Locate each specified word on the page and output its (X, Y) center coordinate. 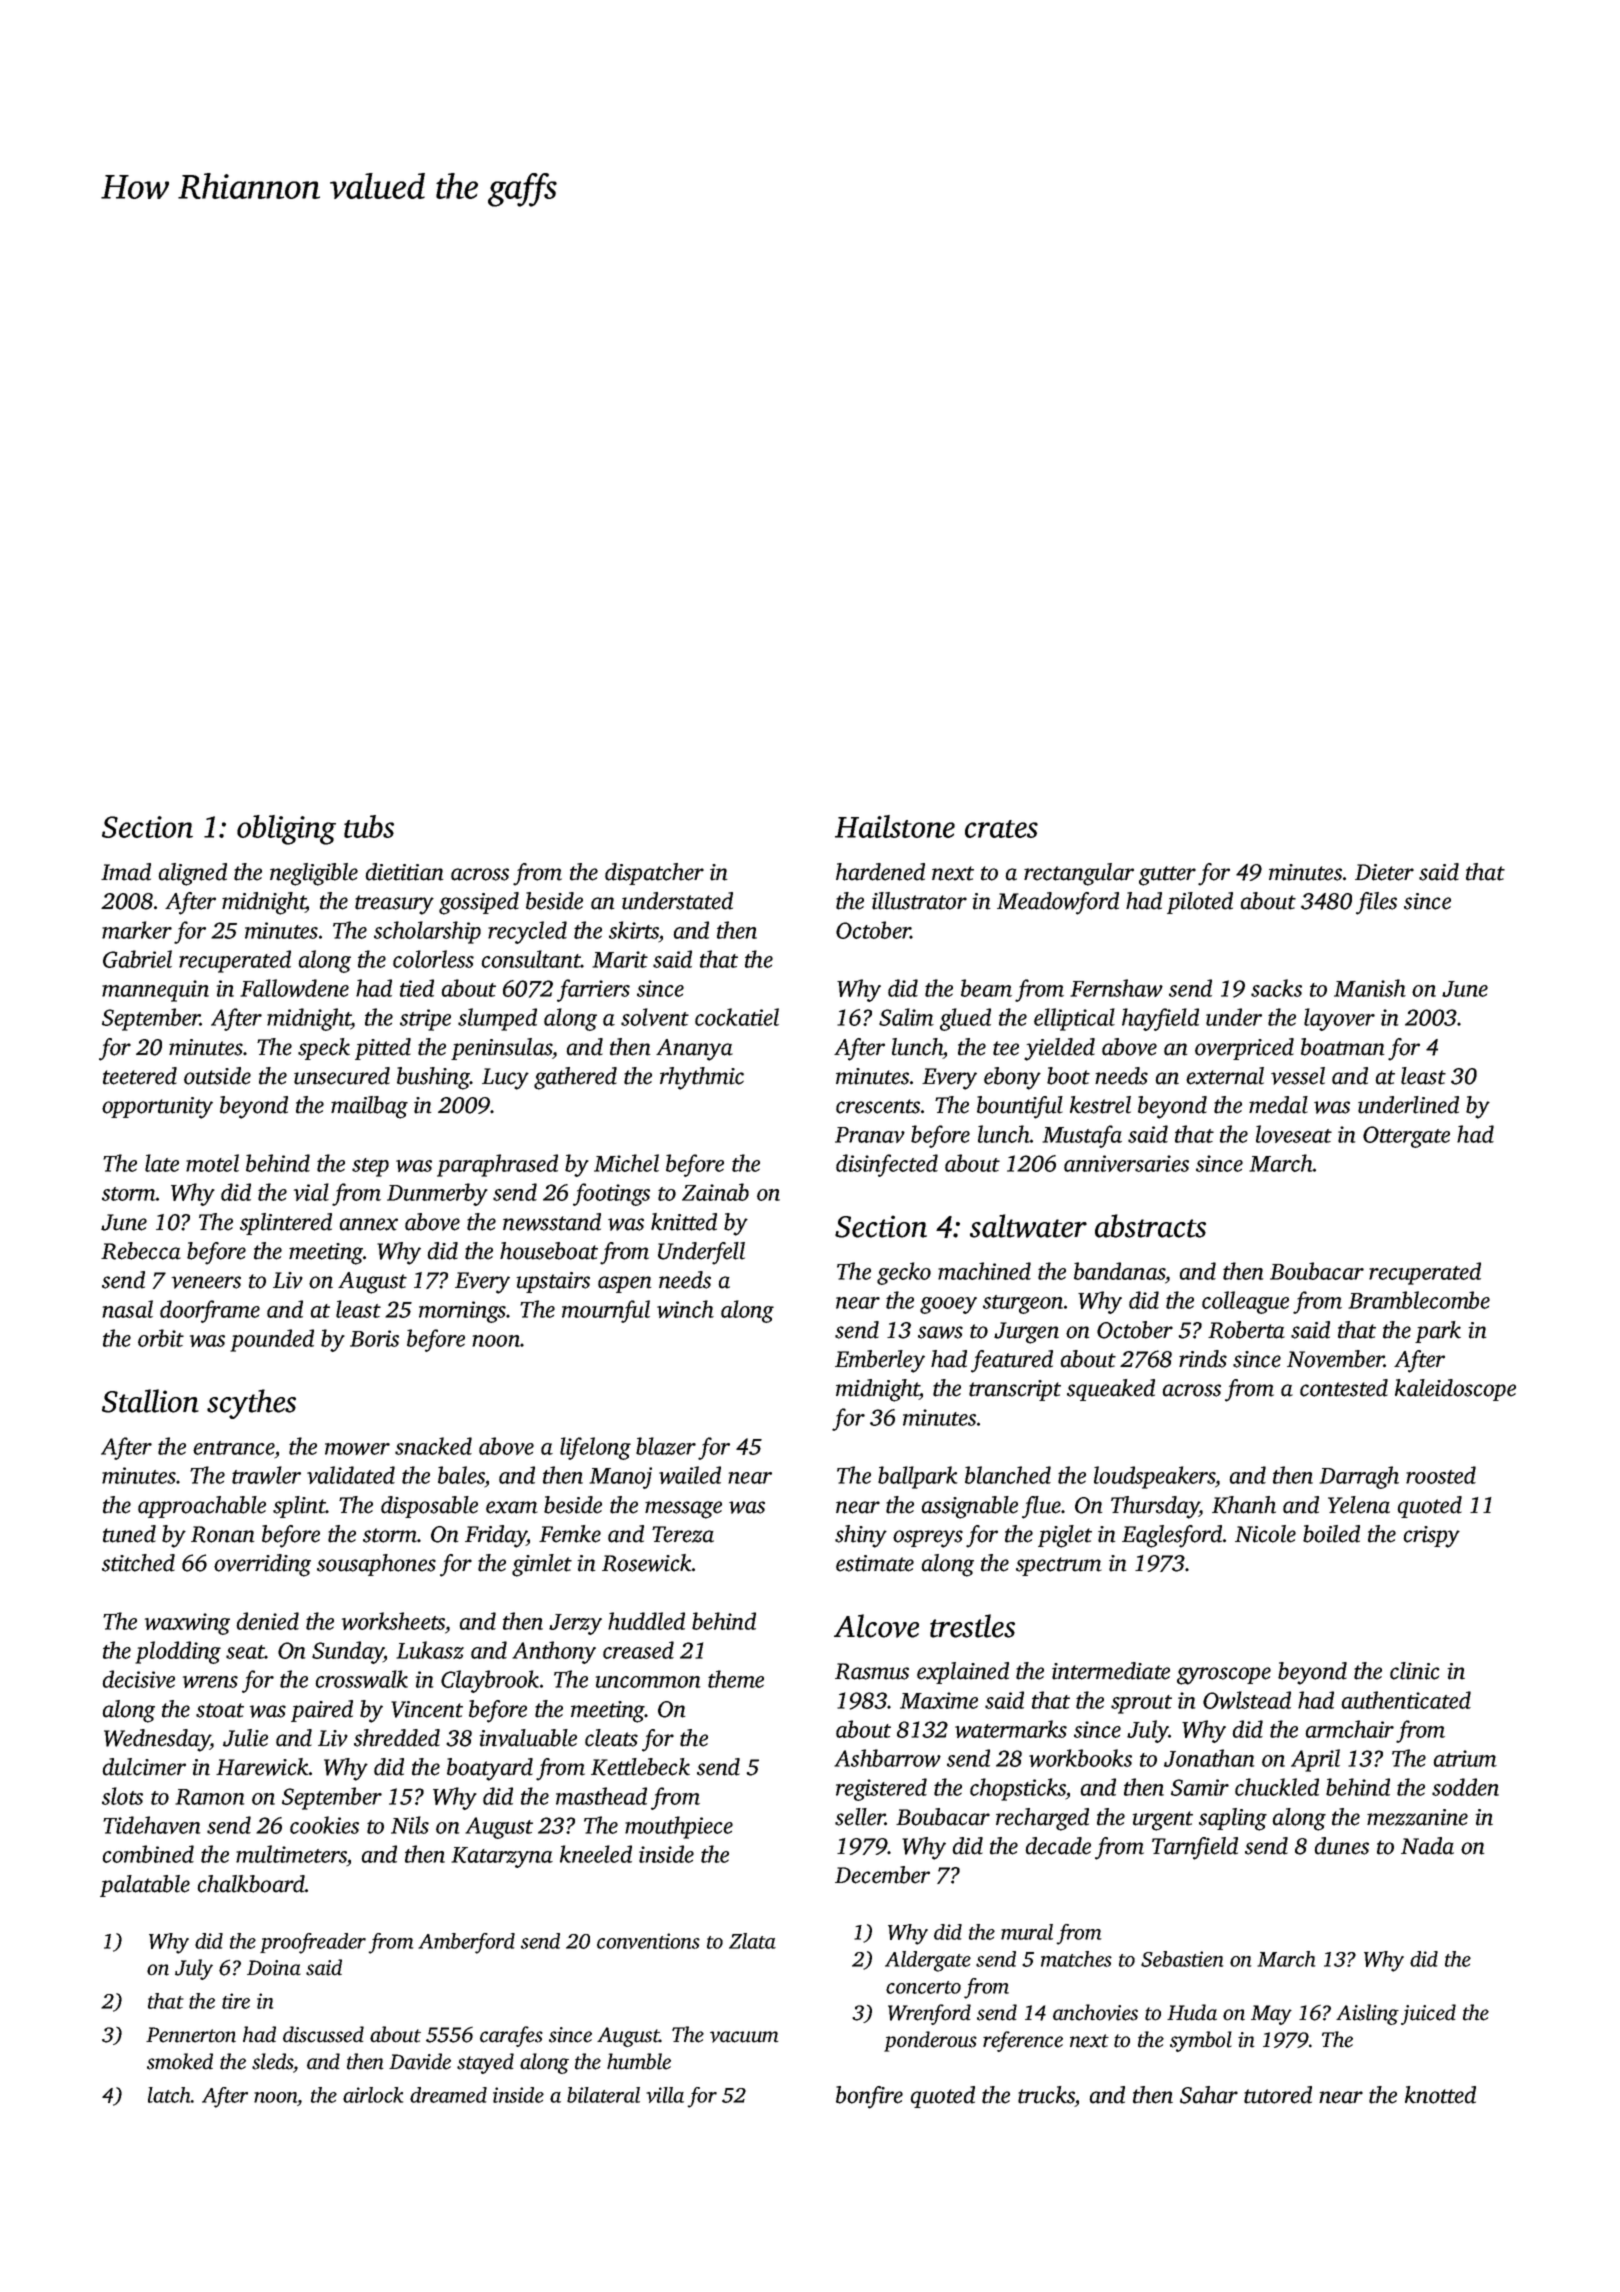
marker (137, 930)
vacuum (744, 2037)
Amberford (466, 1943)
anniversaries (1126, 1163)
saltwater (1028, 1226)
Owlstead (1247, 1700)
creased (638, 1650)
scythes (251, 1404)
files (1376, 903)
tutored (1278, 2095)
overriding (262, 1565)
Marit (620, 959)
